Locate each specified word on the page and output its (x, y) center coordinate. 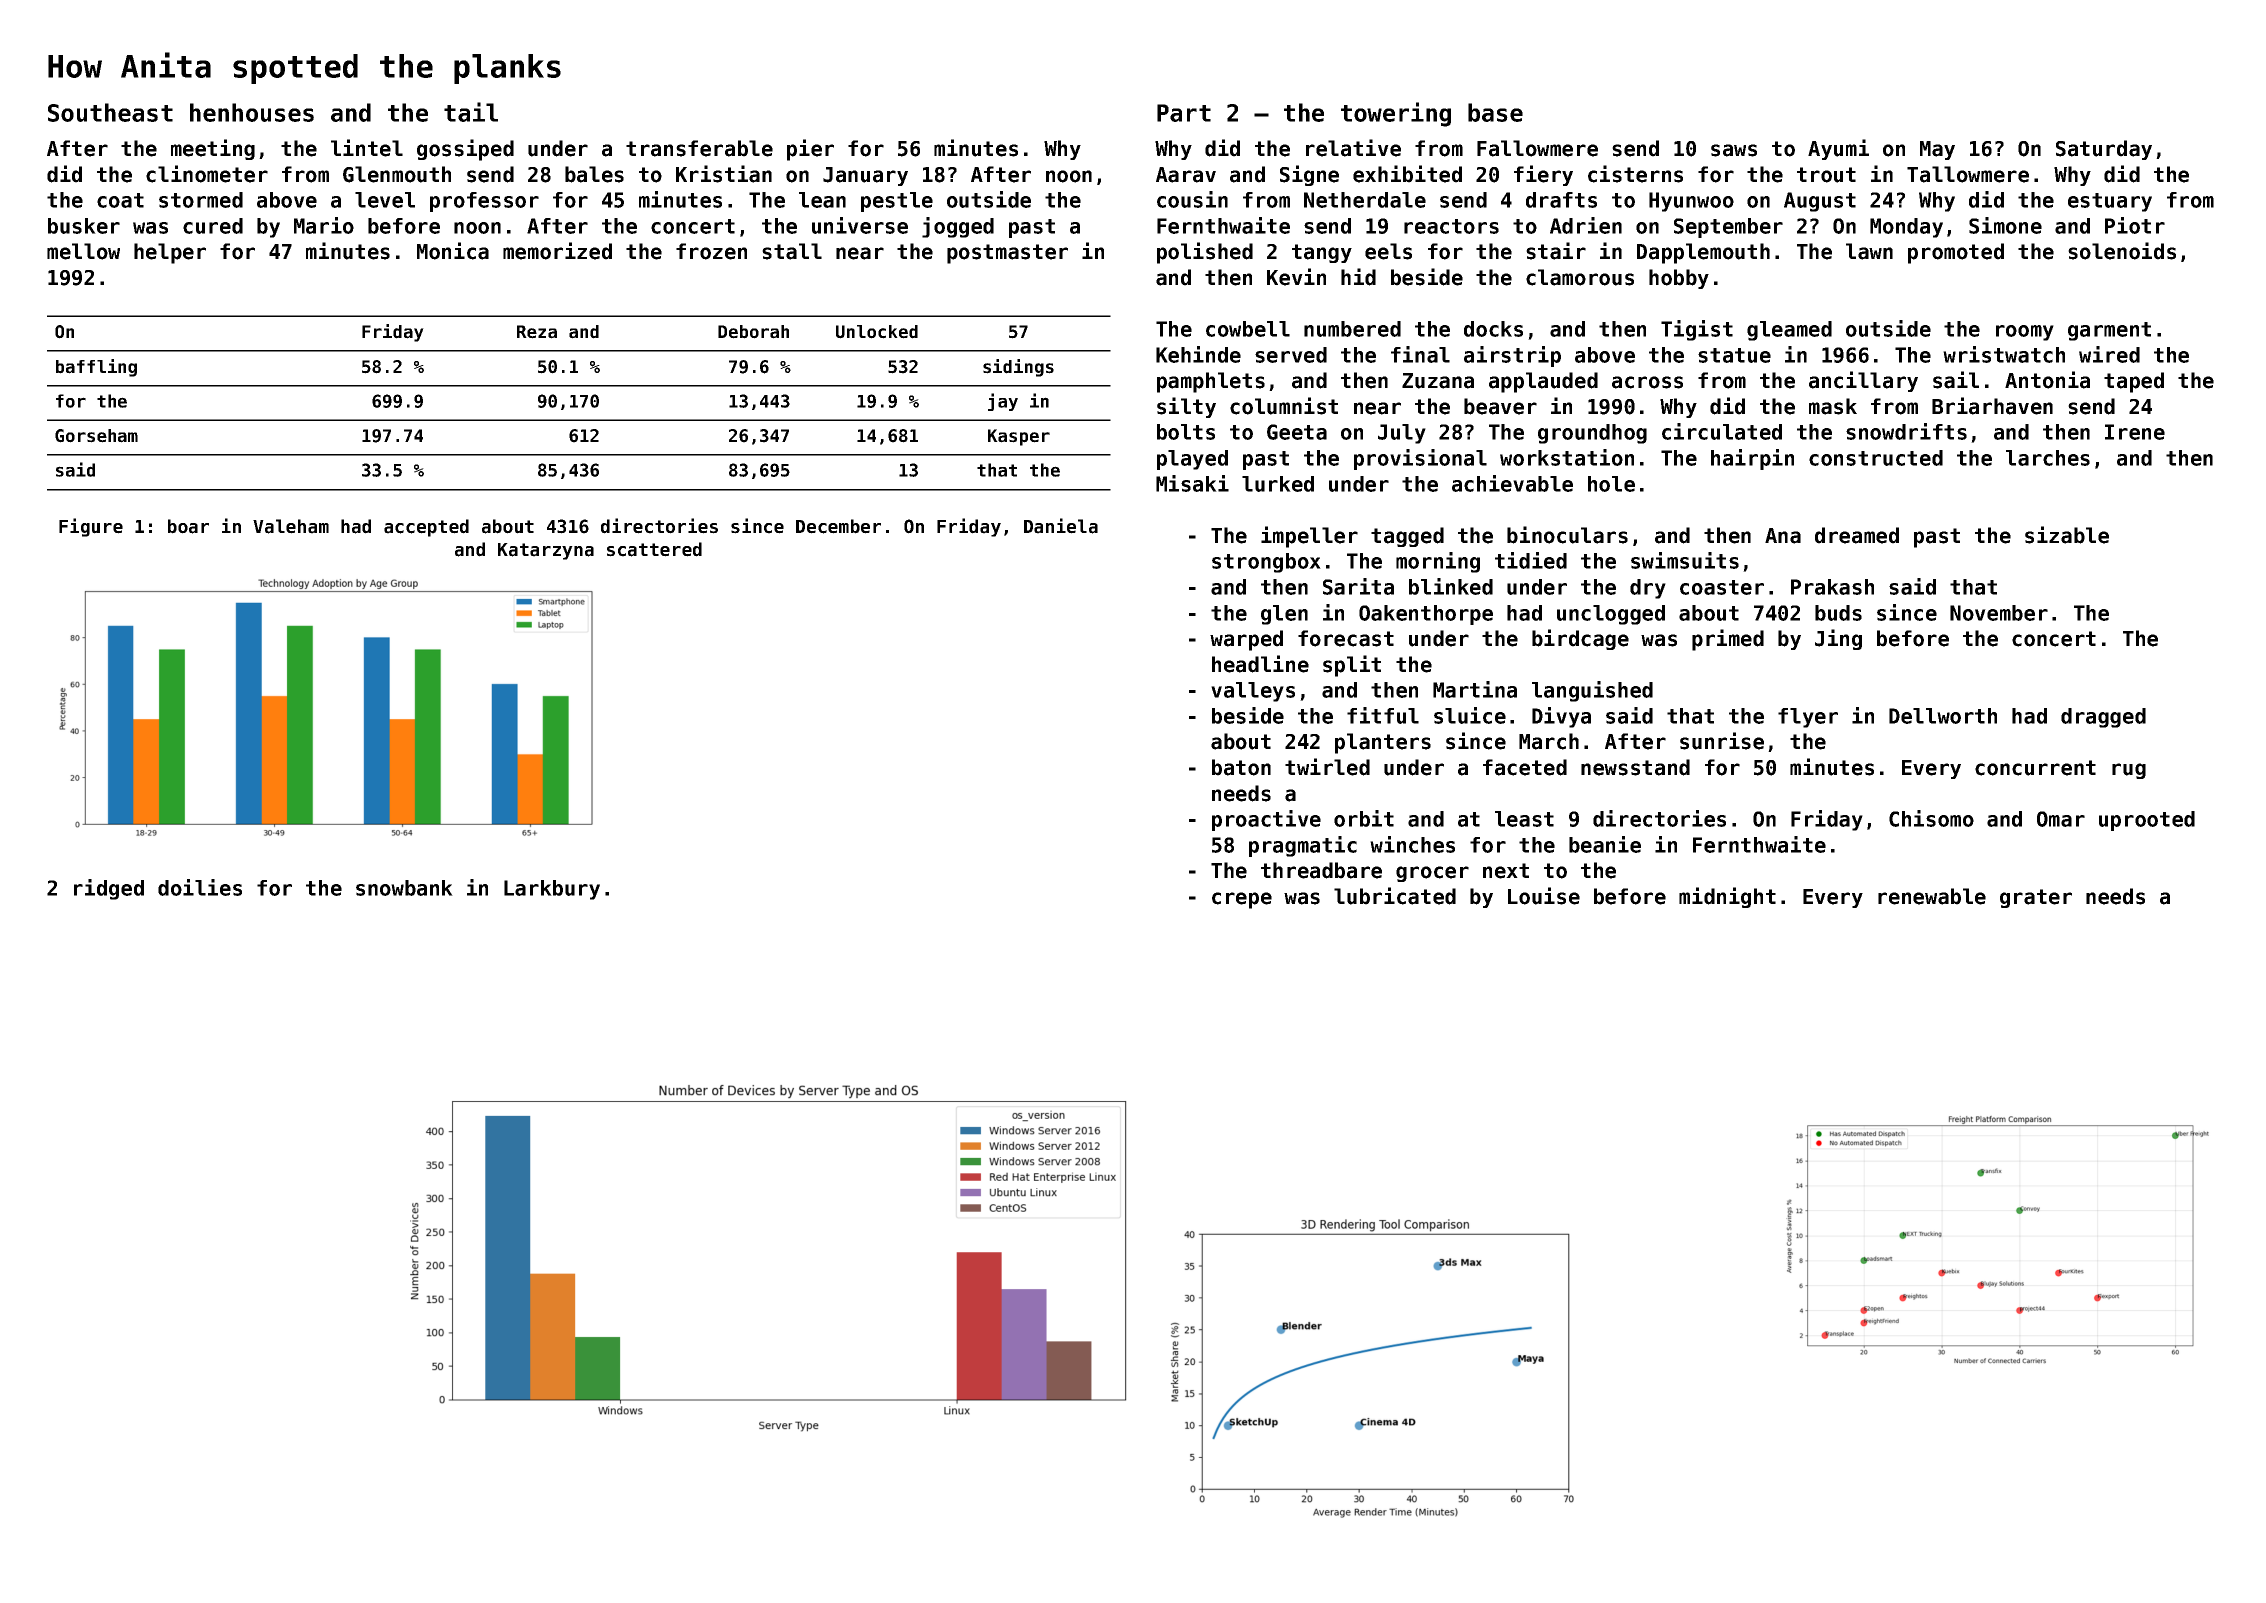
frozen (711, 251)
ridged (109, 889)
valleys (1253, 692)
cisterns (1635, 174)
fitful (1383, 715)
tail (471, 112)
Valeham (291, 526)
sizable (2067, 535)
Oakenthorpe (1426, 615)
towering (1396, 114)
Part (1184, 113)
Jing (1838, 639)
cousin (1192, 199)
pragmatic (1303, 846)
